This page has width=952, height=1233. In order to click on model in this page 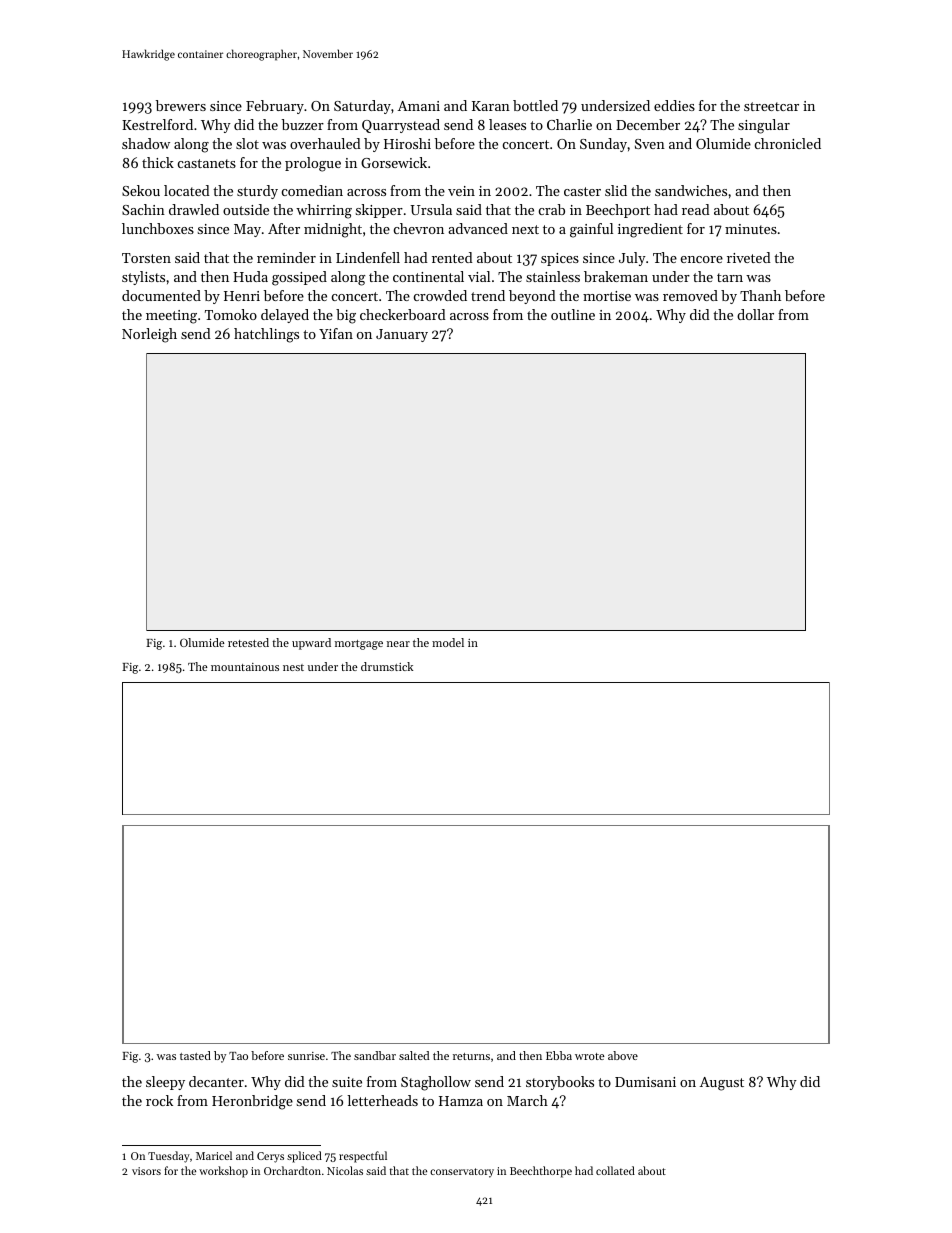, I will do `click(448, 642)`.
